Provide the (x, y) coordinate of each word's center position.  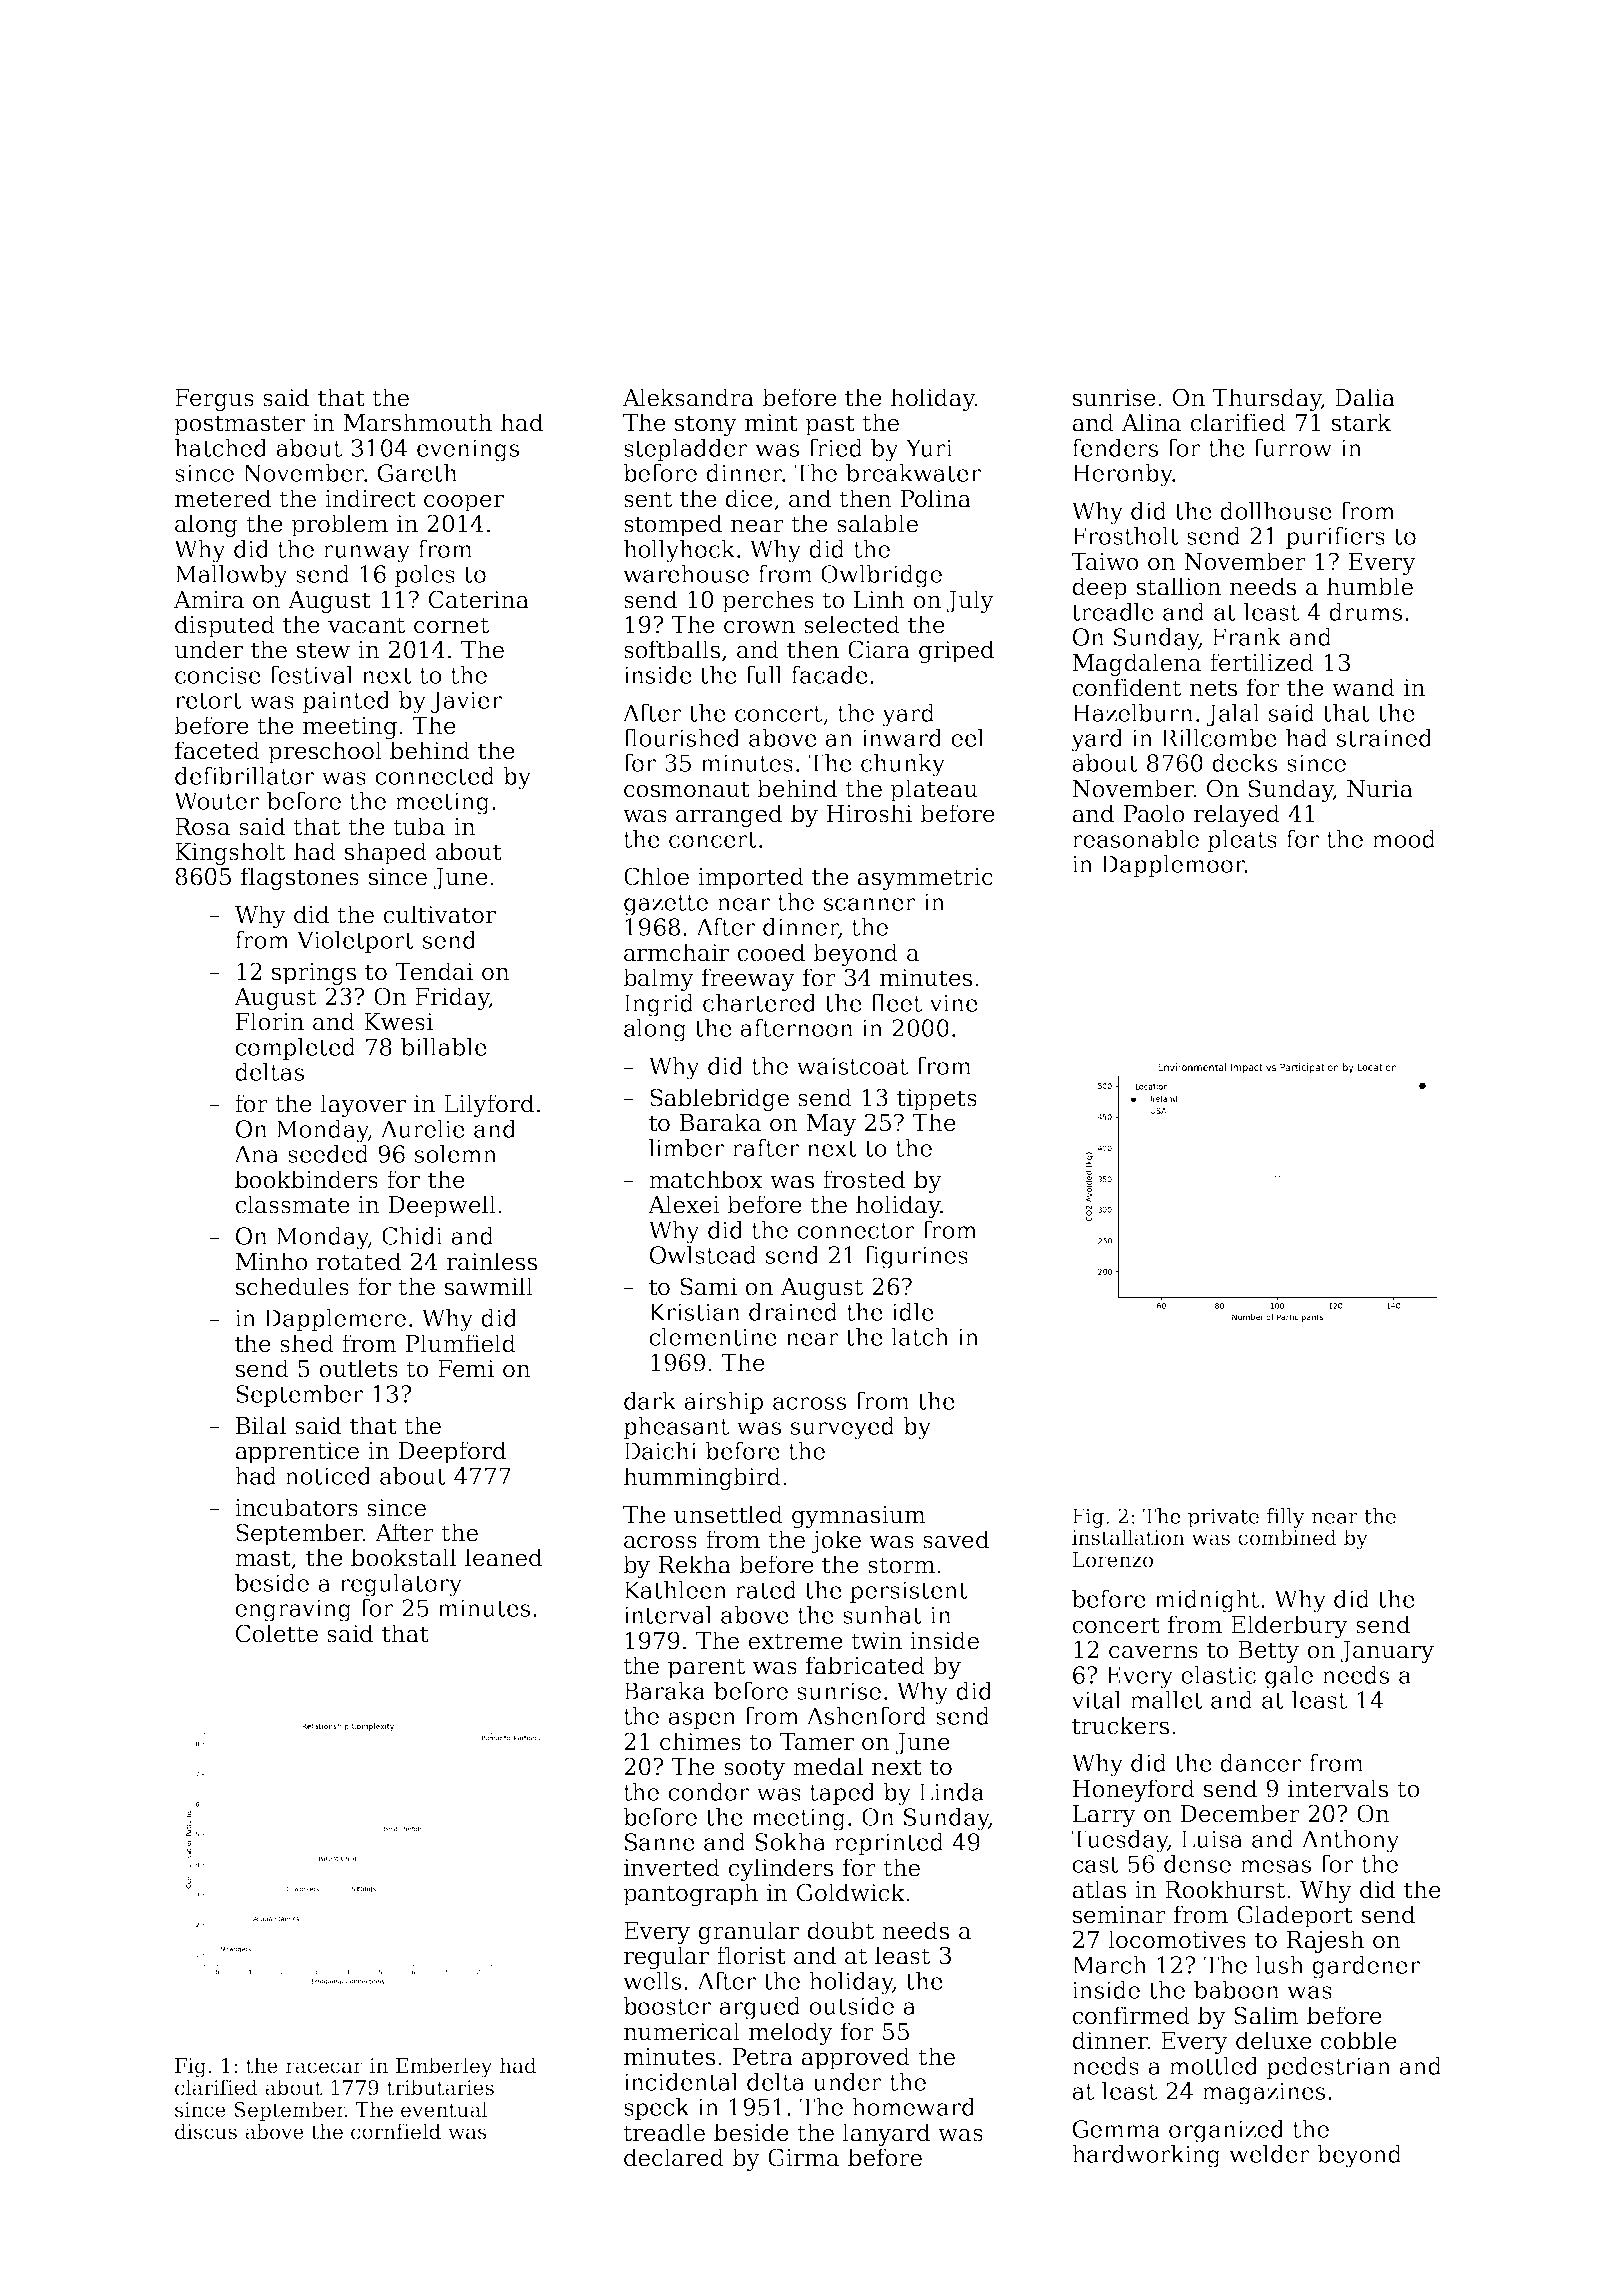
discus (206, 2131)
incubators (296, 1507)
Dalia (1365, 397)
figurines (916, 1257)
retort (208, 701)
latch (920, 1337)
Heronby (1123, 475)
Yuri (929, 448)
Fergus (214, 400)
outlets (358, 1368)
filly (1285, 1518)
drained (793, 1312)
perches (768, 601)
